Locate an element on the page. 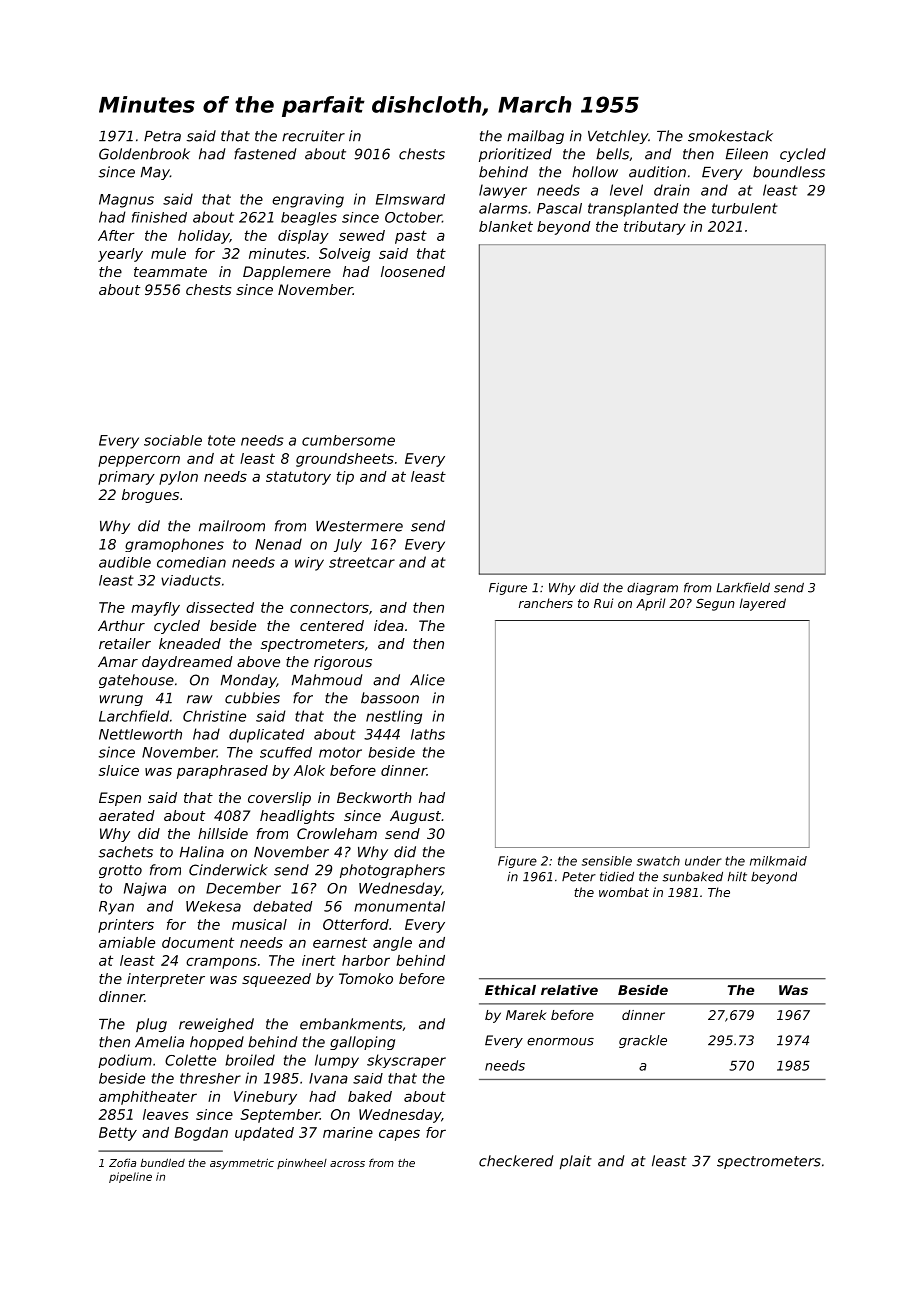 This image has width=924, height=1314. Ethical is located at coordinates (510, 990).
